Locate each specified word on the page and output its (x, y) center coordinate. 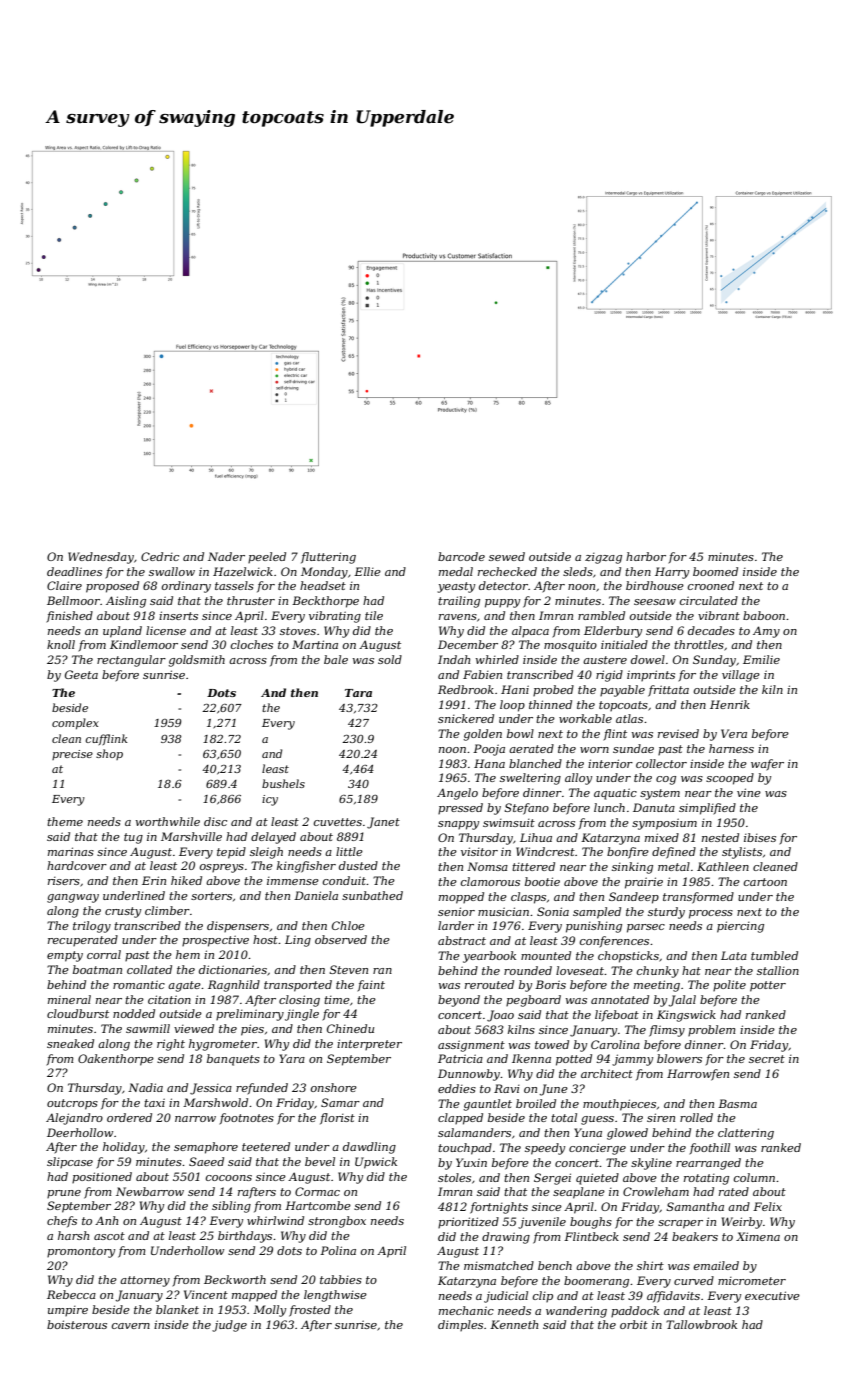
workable (585, 718)
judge (229, 1326)
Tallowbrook (701, 1324)
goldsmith (197, 661)
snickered (466, 718)
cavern (131, 1326)
